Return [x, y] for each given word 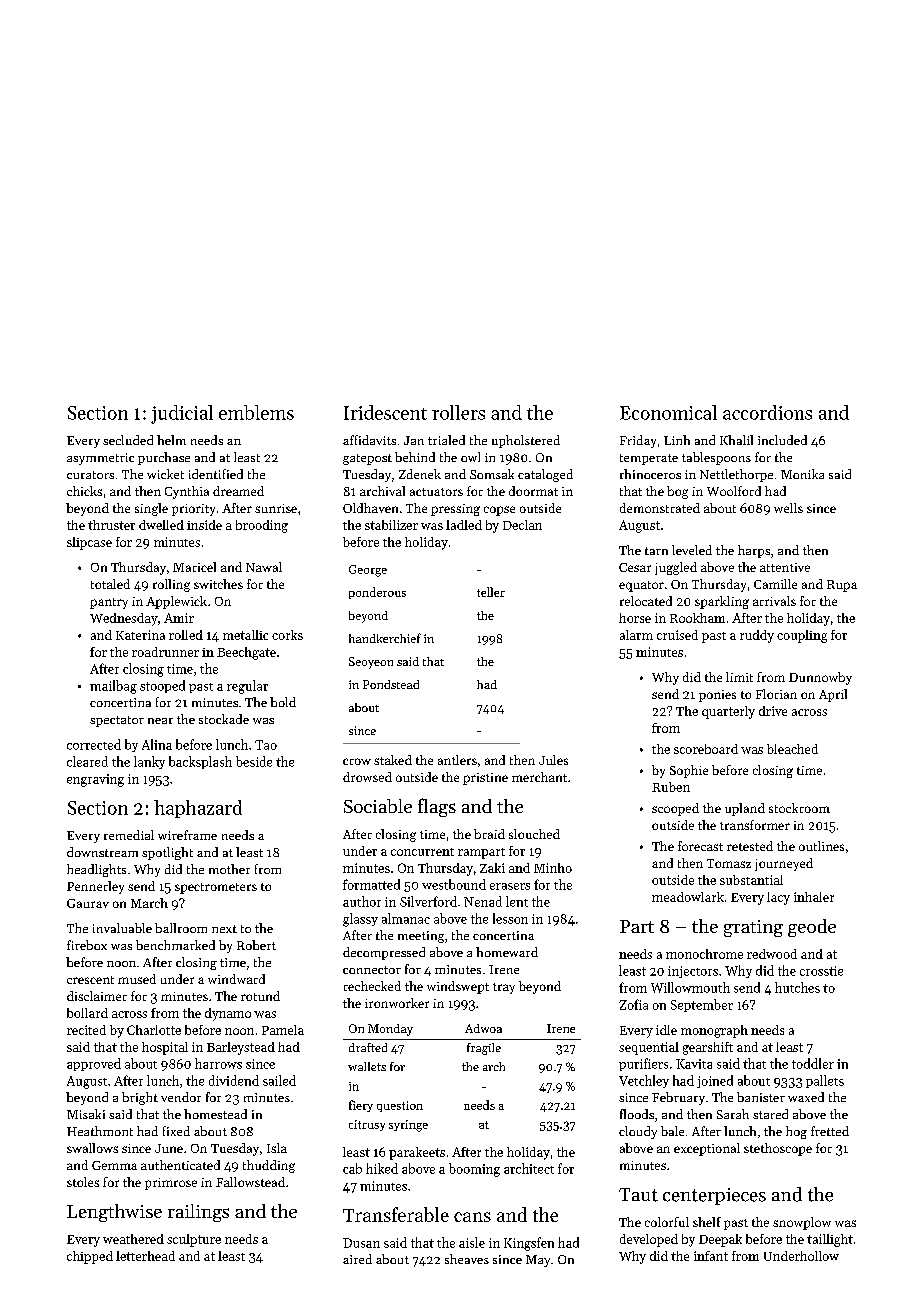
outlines [821, 846]
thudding [269, 1166]
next [224, 929]
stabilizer [391, 525]
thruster [111, 525]
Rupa [842, 586]
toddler [813, 1063]
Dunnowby [820, 678]
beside [254, 761]
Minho [553, 868]
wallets [367, 1066]
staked [393, 760]
